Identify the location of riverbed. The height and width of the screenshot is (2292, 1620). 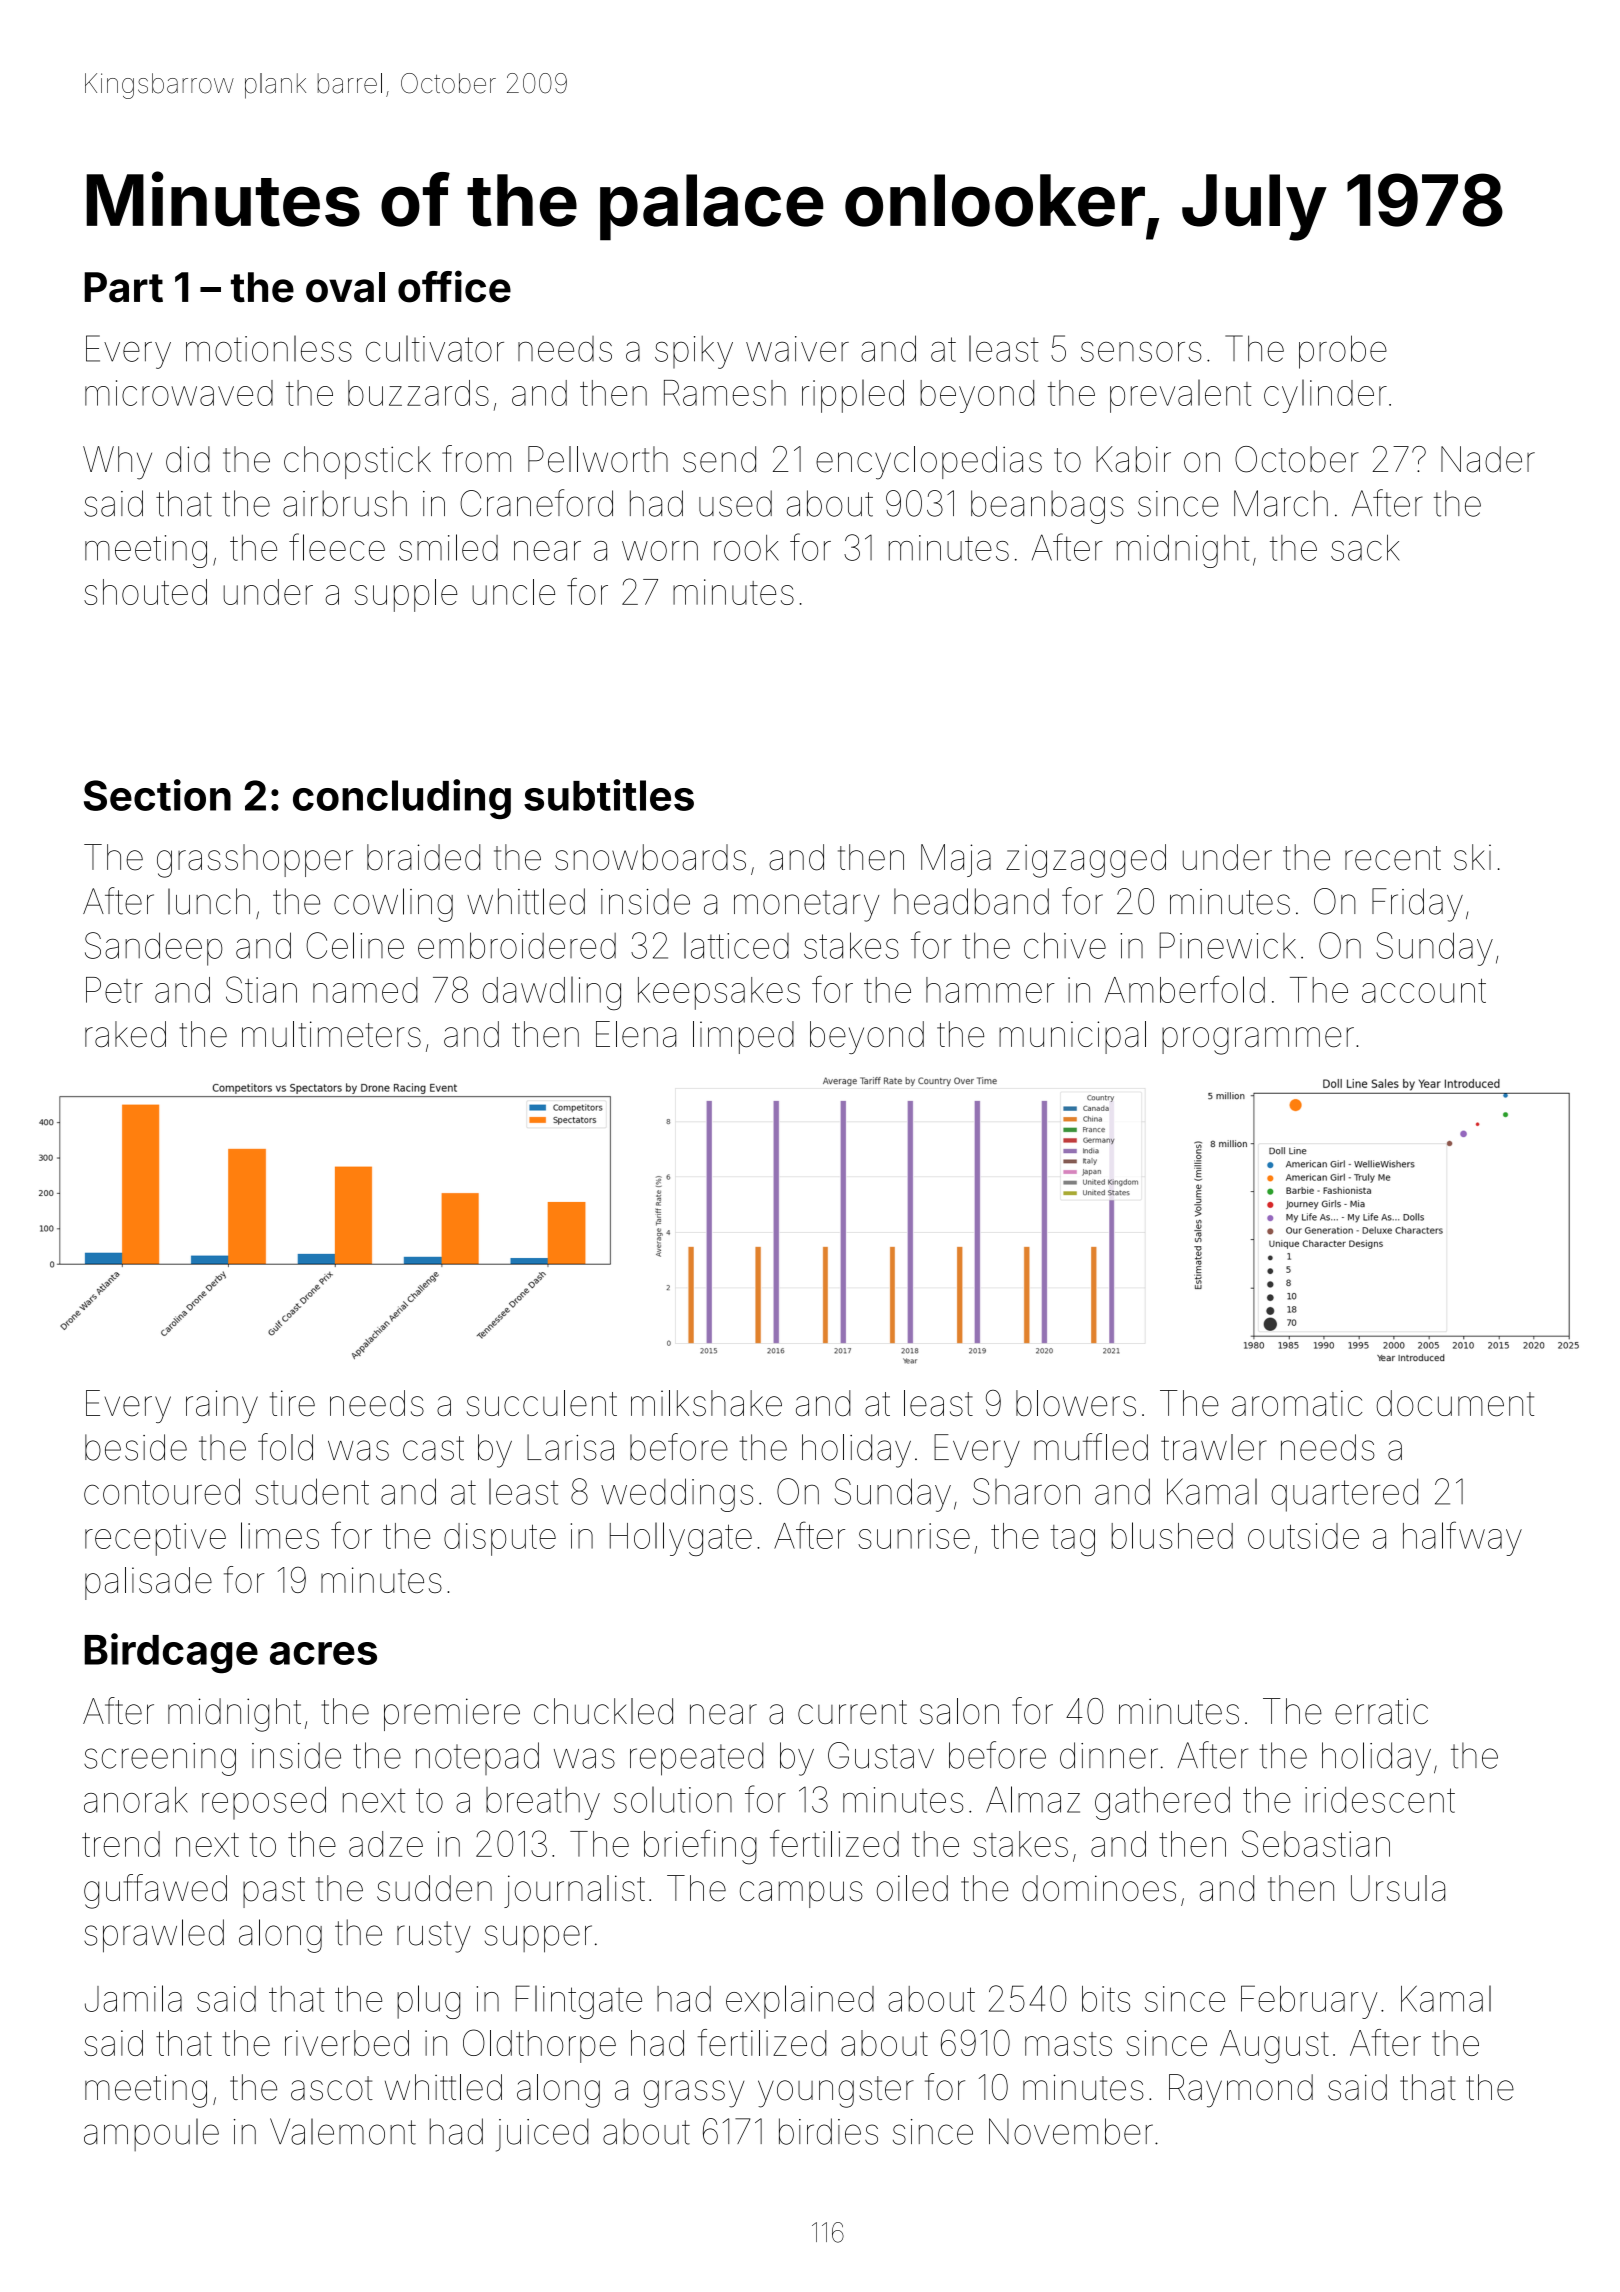
(347, 2043).
